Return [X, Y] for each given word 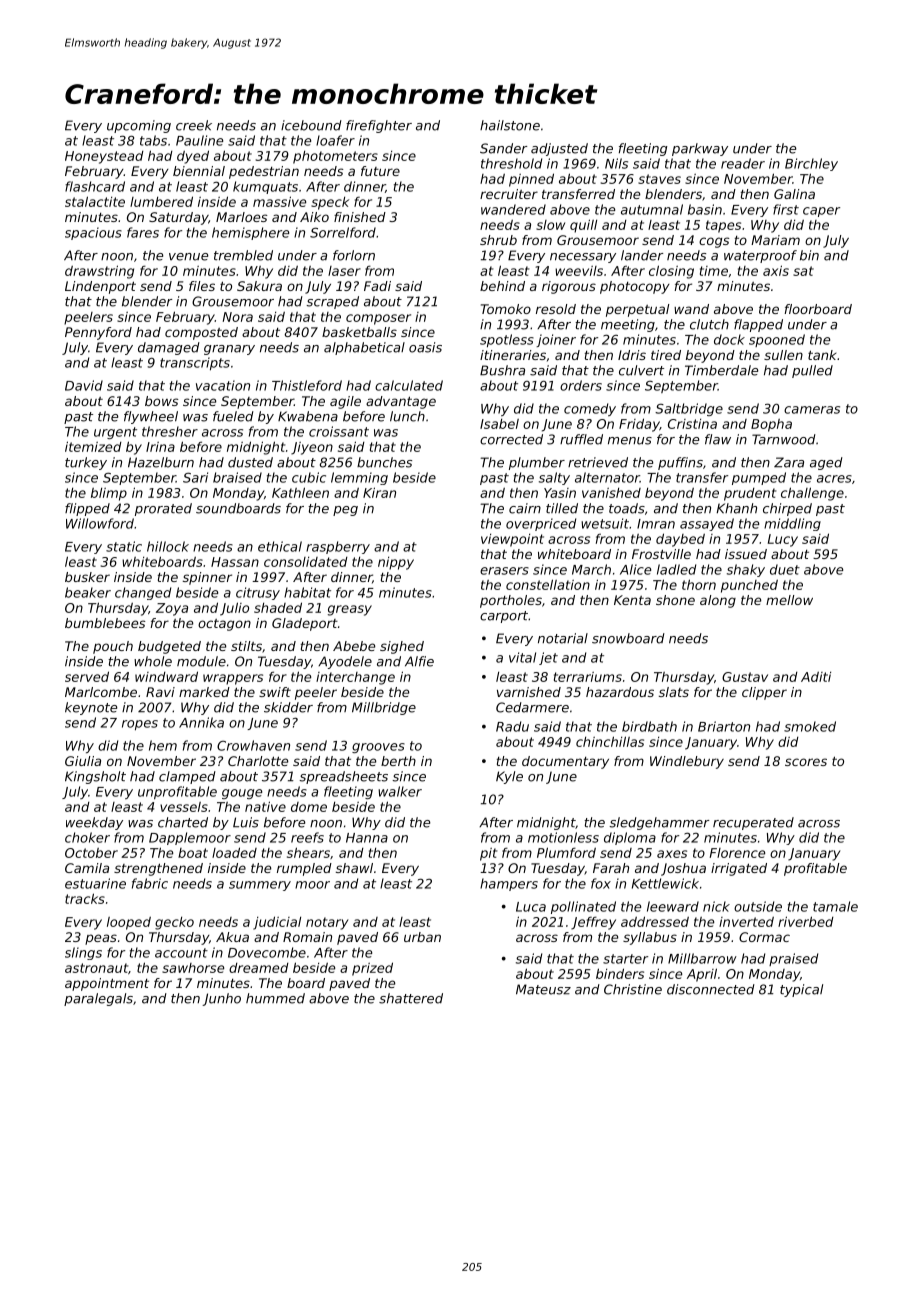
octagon [224, 625]
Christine [633, 989]
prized [372, 969]
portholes [511, 601]
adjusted [559, 149]
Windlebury [687, 762]
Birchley [811, 164]
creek [194, 125]
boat [193, 853]
